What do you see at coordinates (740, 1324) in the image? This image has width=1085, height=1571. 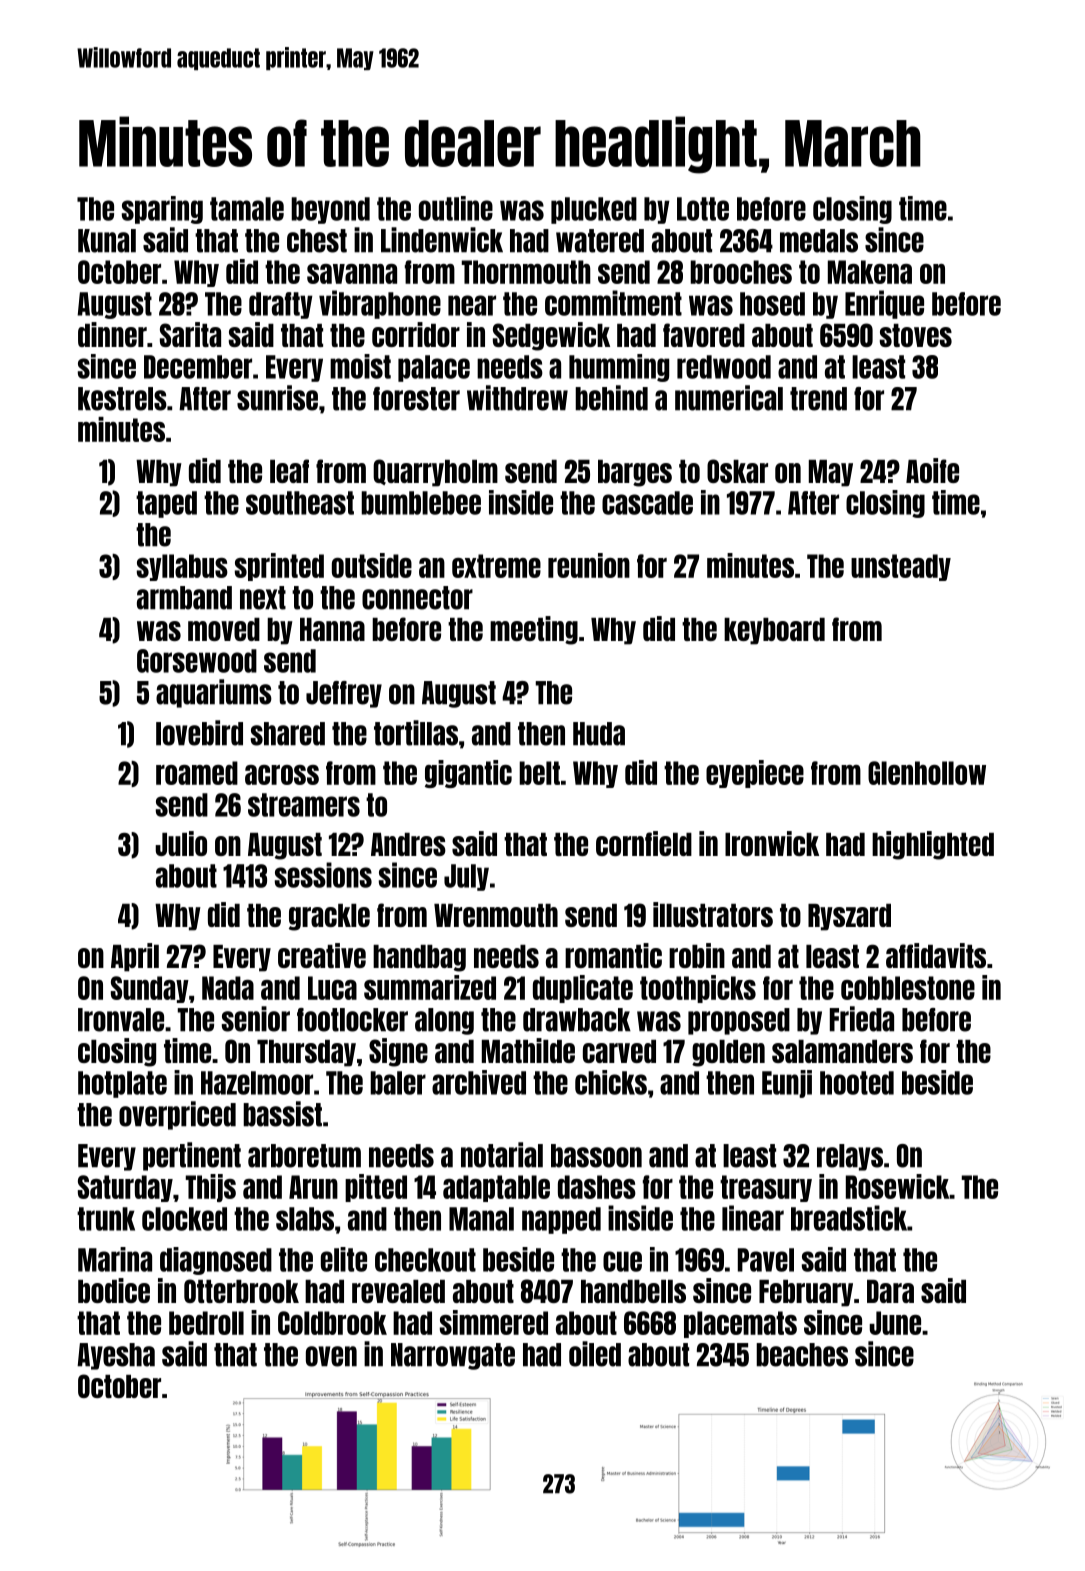 I see `placemats` at bounding box center [740, 1324].
